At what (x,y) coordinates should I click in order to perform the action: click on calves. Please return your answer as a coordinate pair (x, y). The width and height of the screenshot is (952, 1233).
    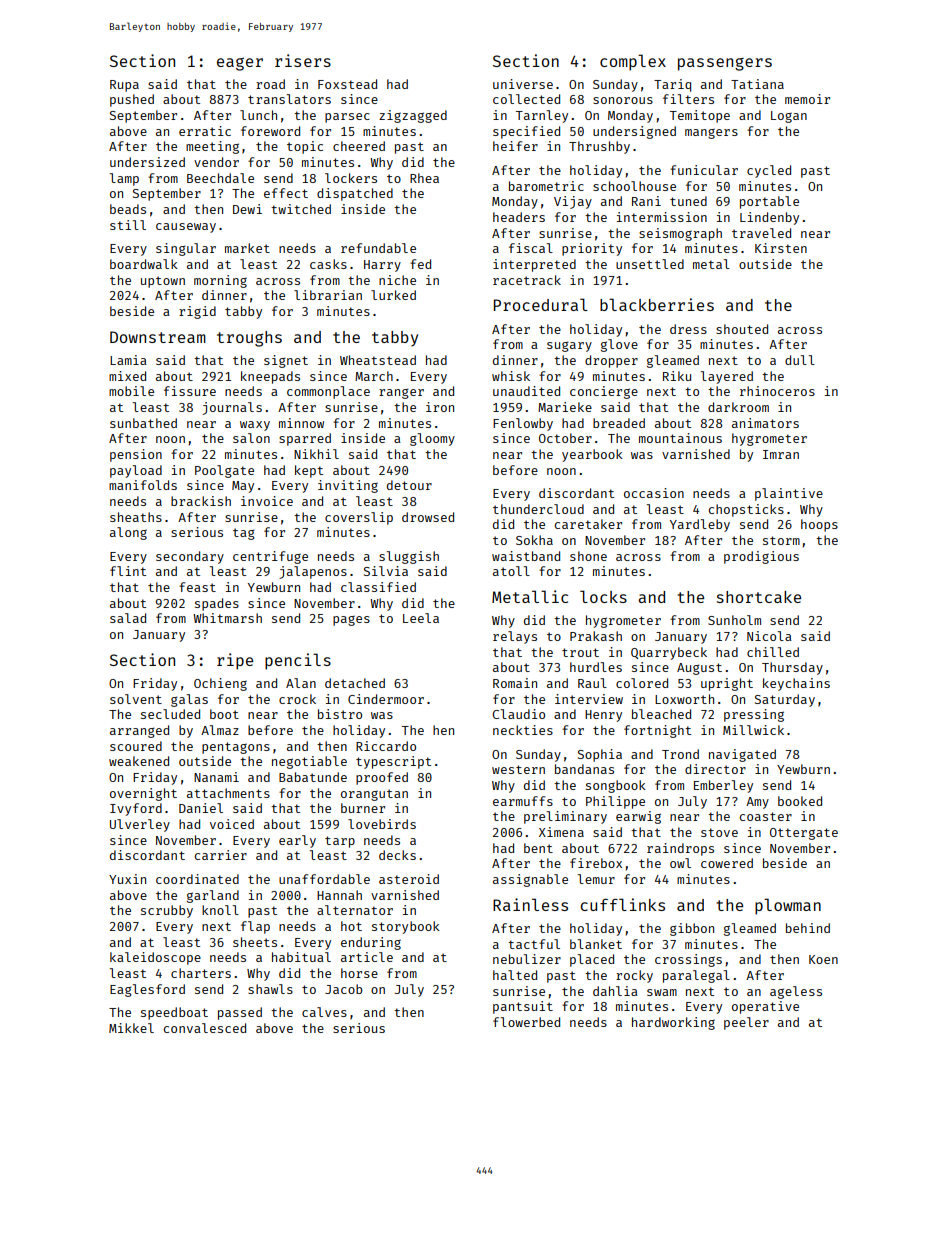
    Looking at the image, I should click on (324, 1012).
